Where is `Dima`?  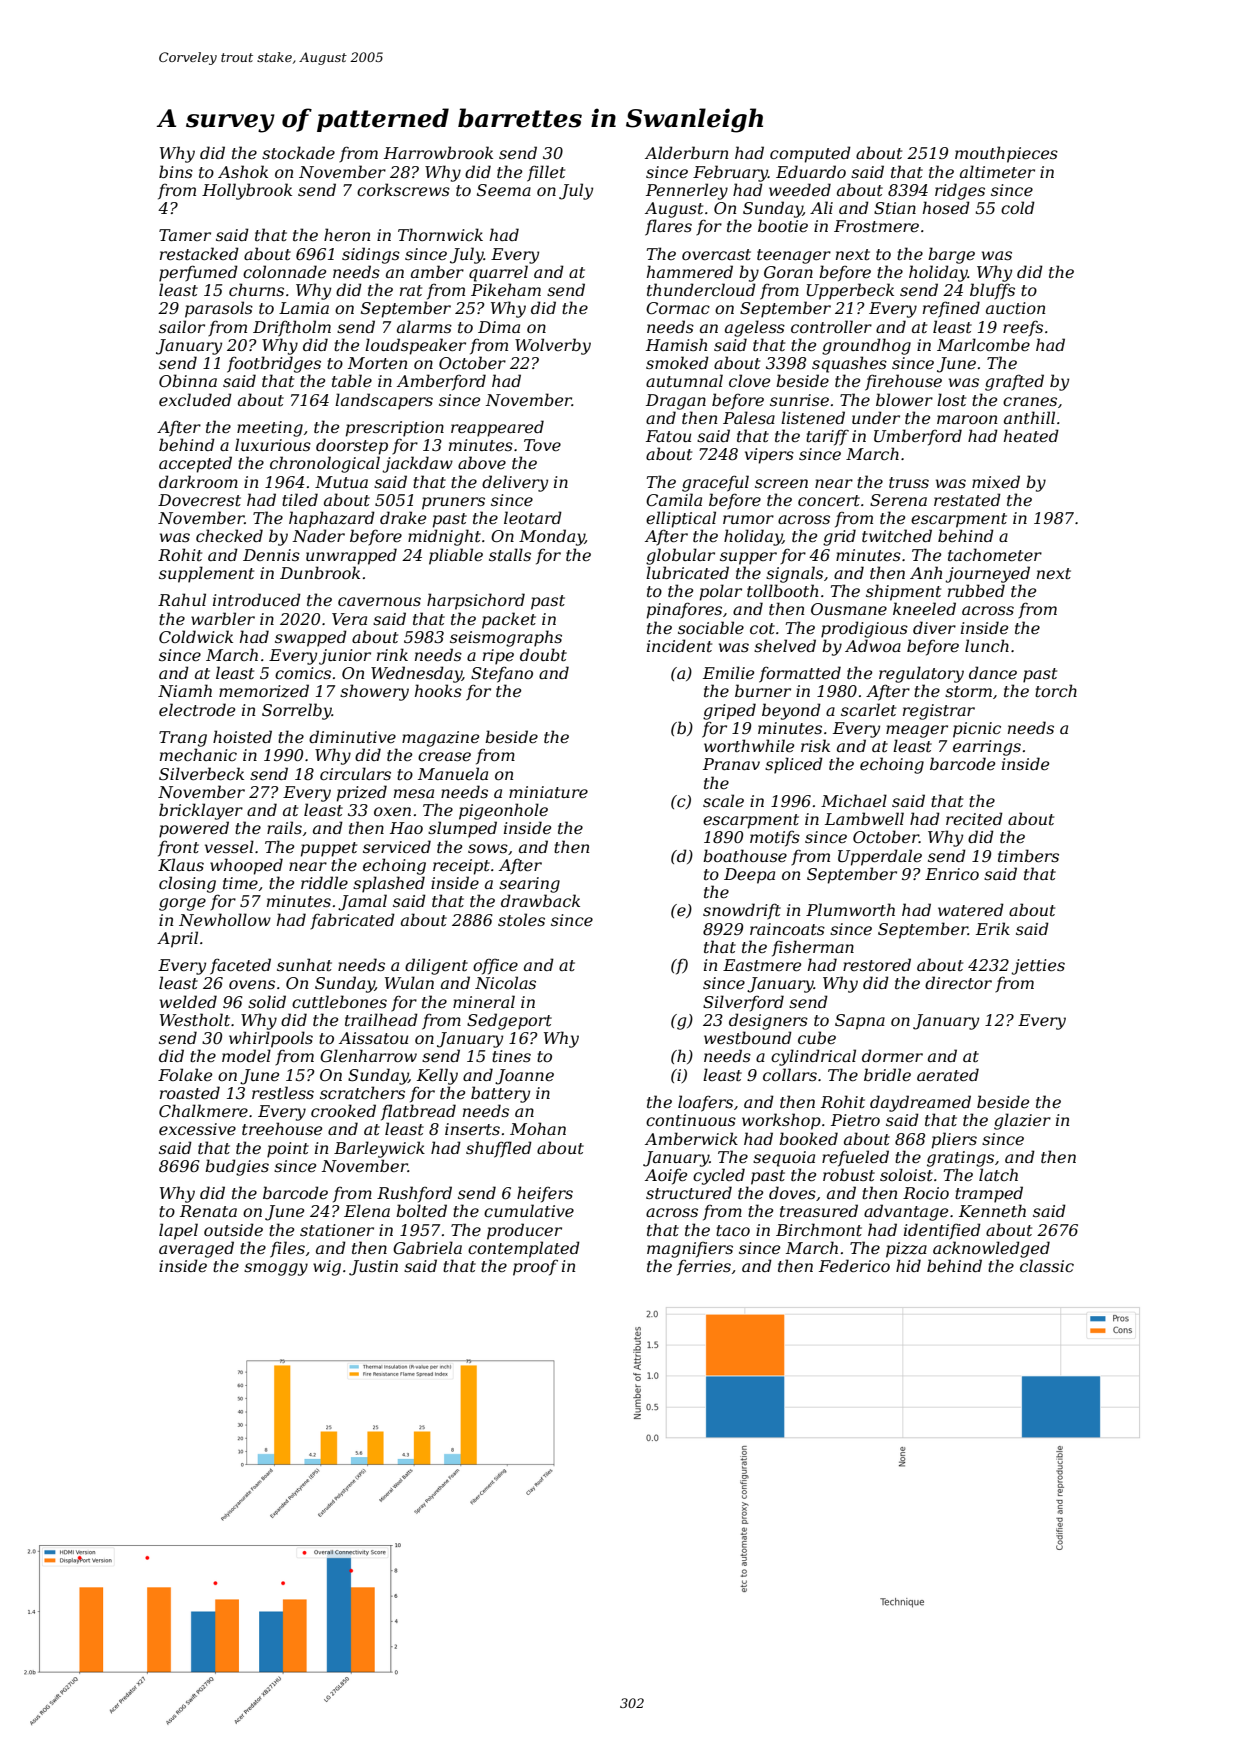 Dima is located at coordinates (499, 327).
